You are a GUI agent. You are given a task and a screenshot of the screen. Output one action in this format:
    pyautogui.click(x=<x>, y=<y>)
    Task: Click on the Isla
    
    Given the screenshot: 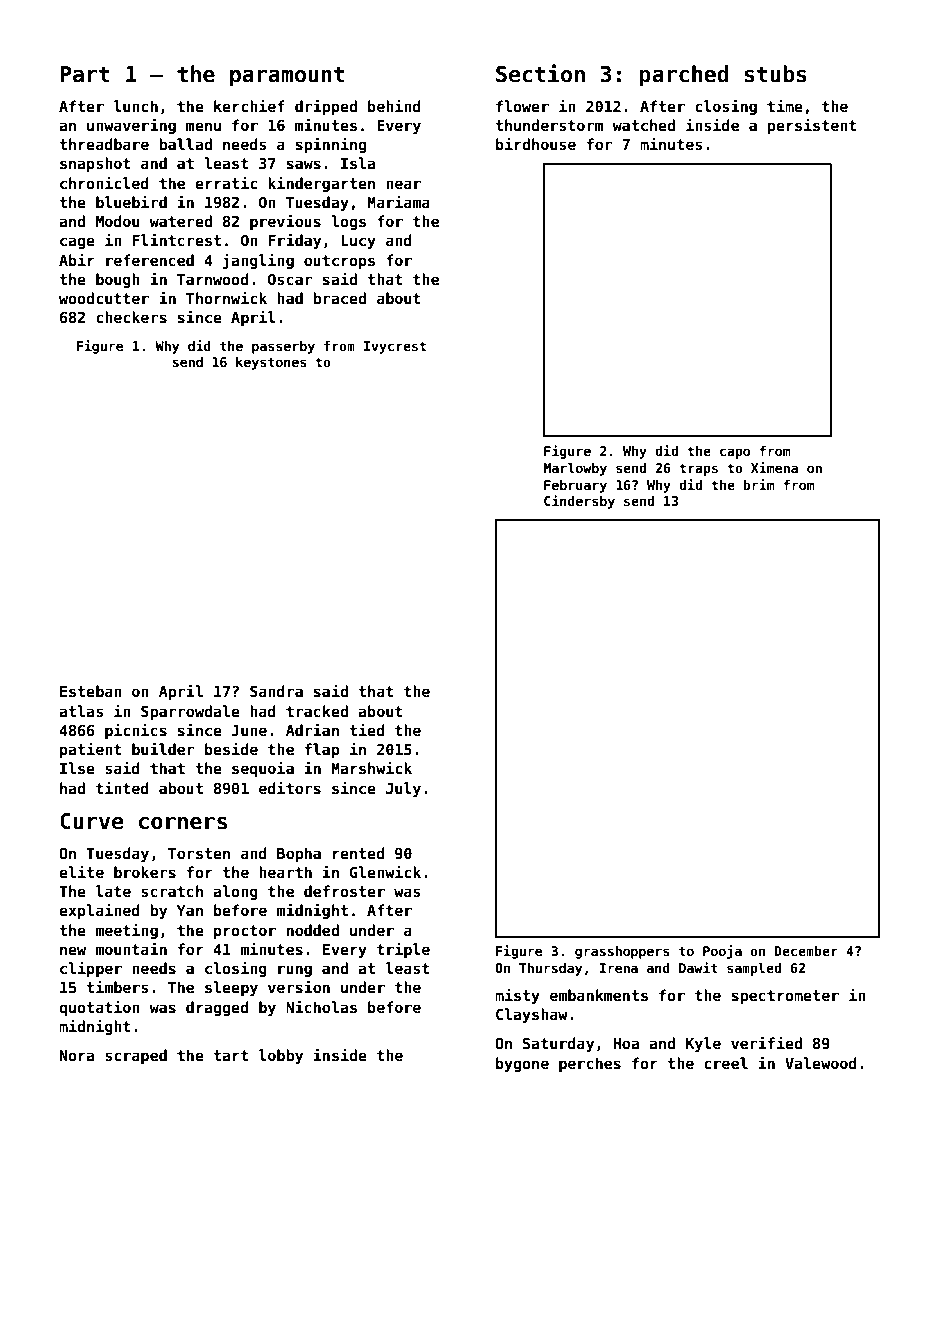 What is the action you would take?
    pyautogui.click(x=358, y=163)
